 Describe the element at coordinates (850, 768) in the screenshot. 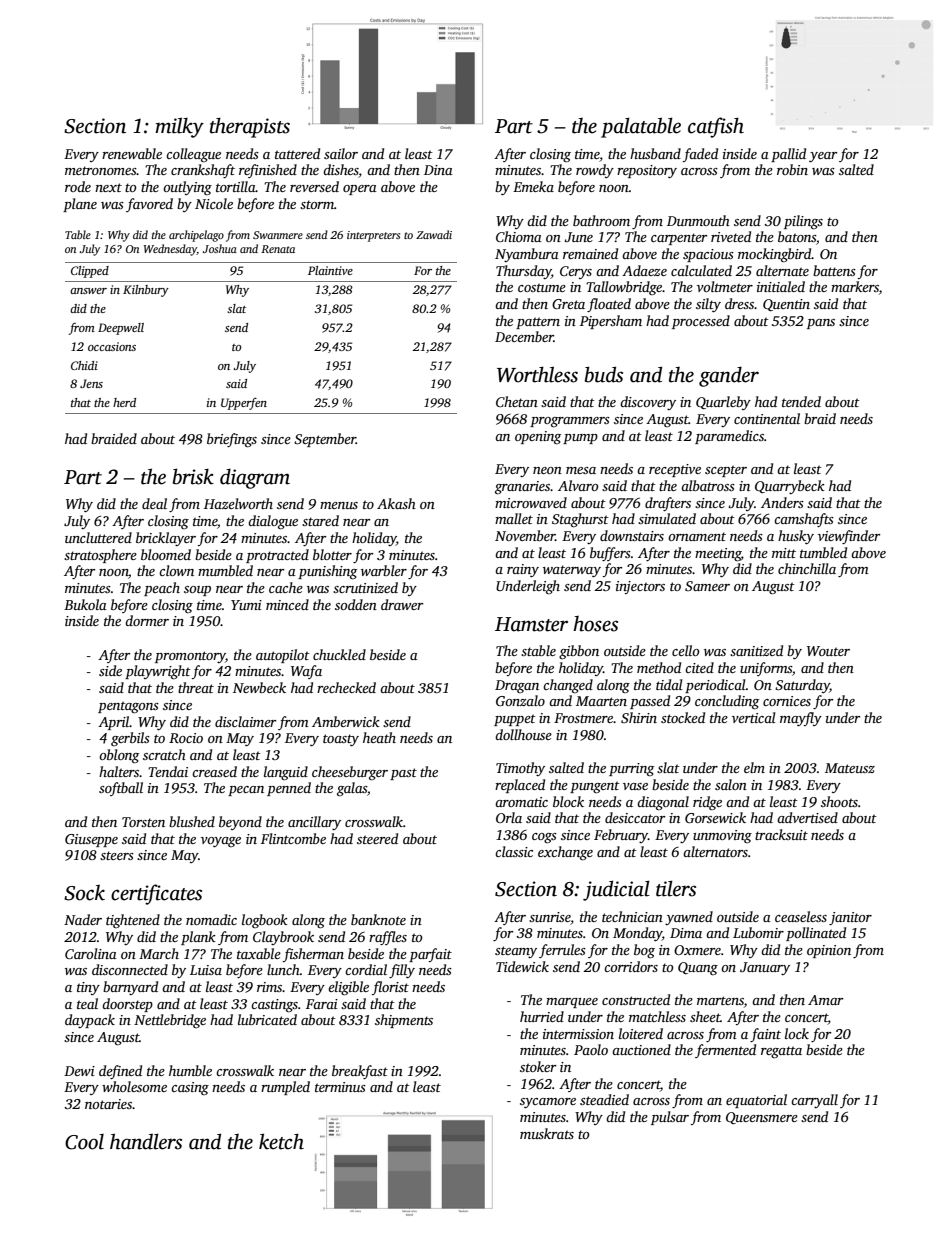

I see `Mateusz` at that location.
